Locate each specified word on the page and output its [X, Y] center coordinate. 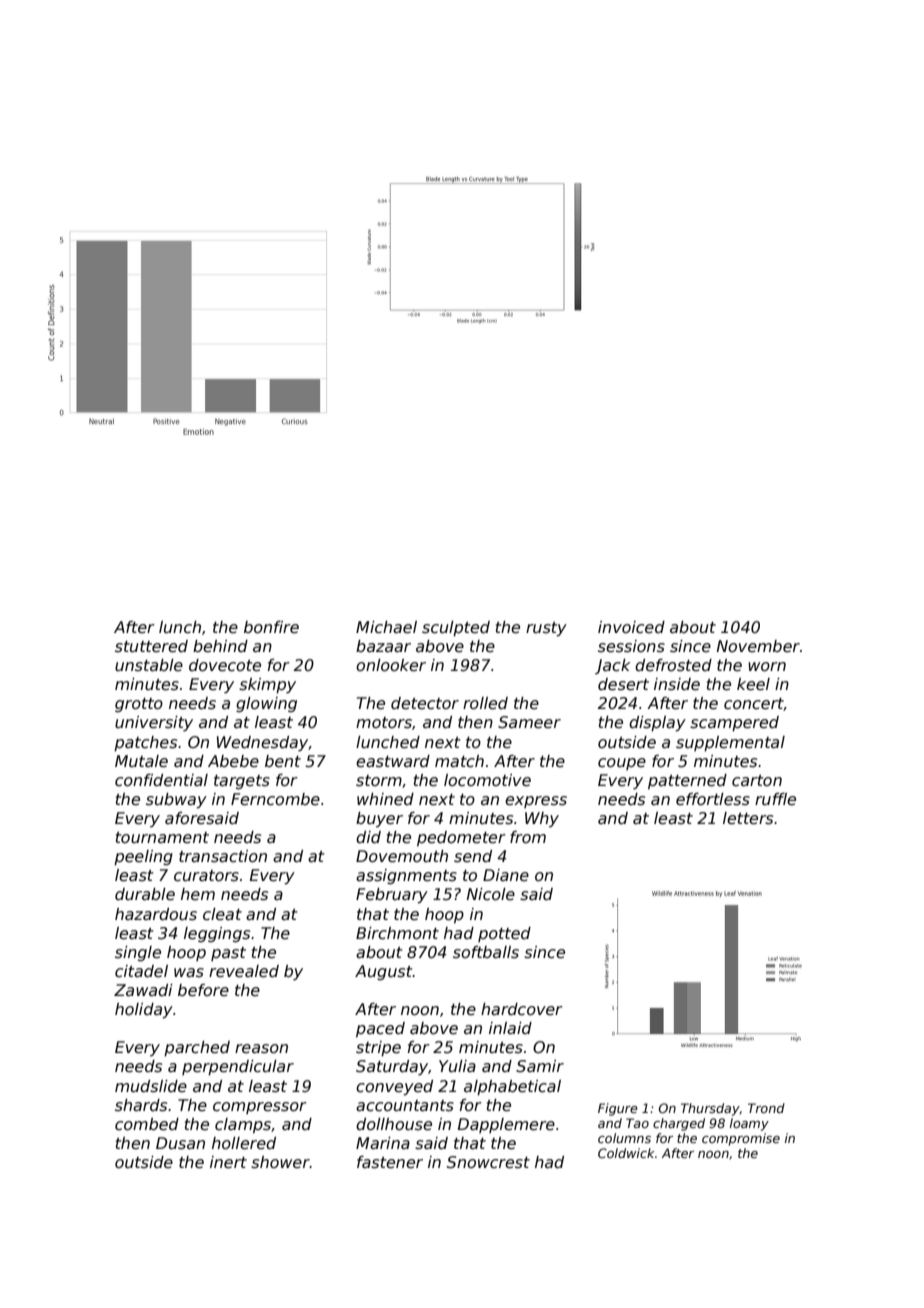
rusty [546, 629]
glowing [266, 704]
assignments [406, 876]
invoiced [631, 627]
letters [748, 818]
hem [198, 894]
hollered [244, 1143]
